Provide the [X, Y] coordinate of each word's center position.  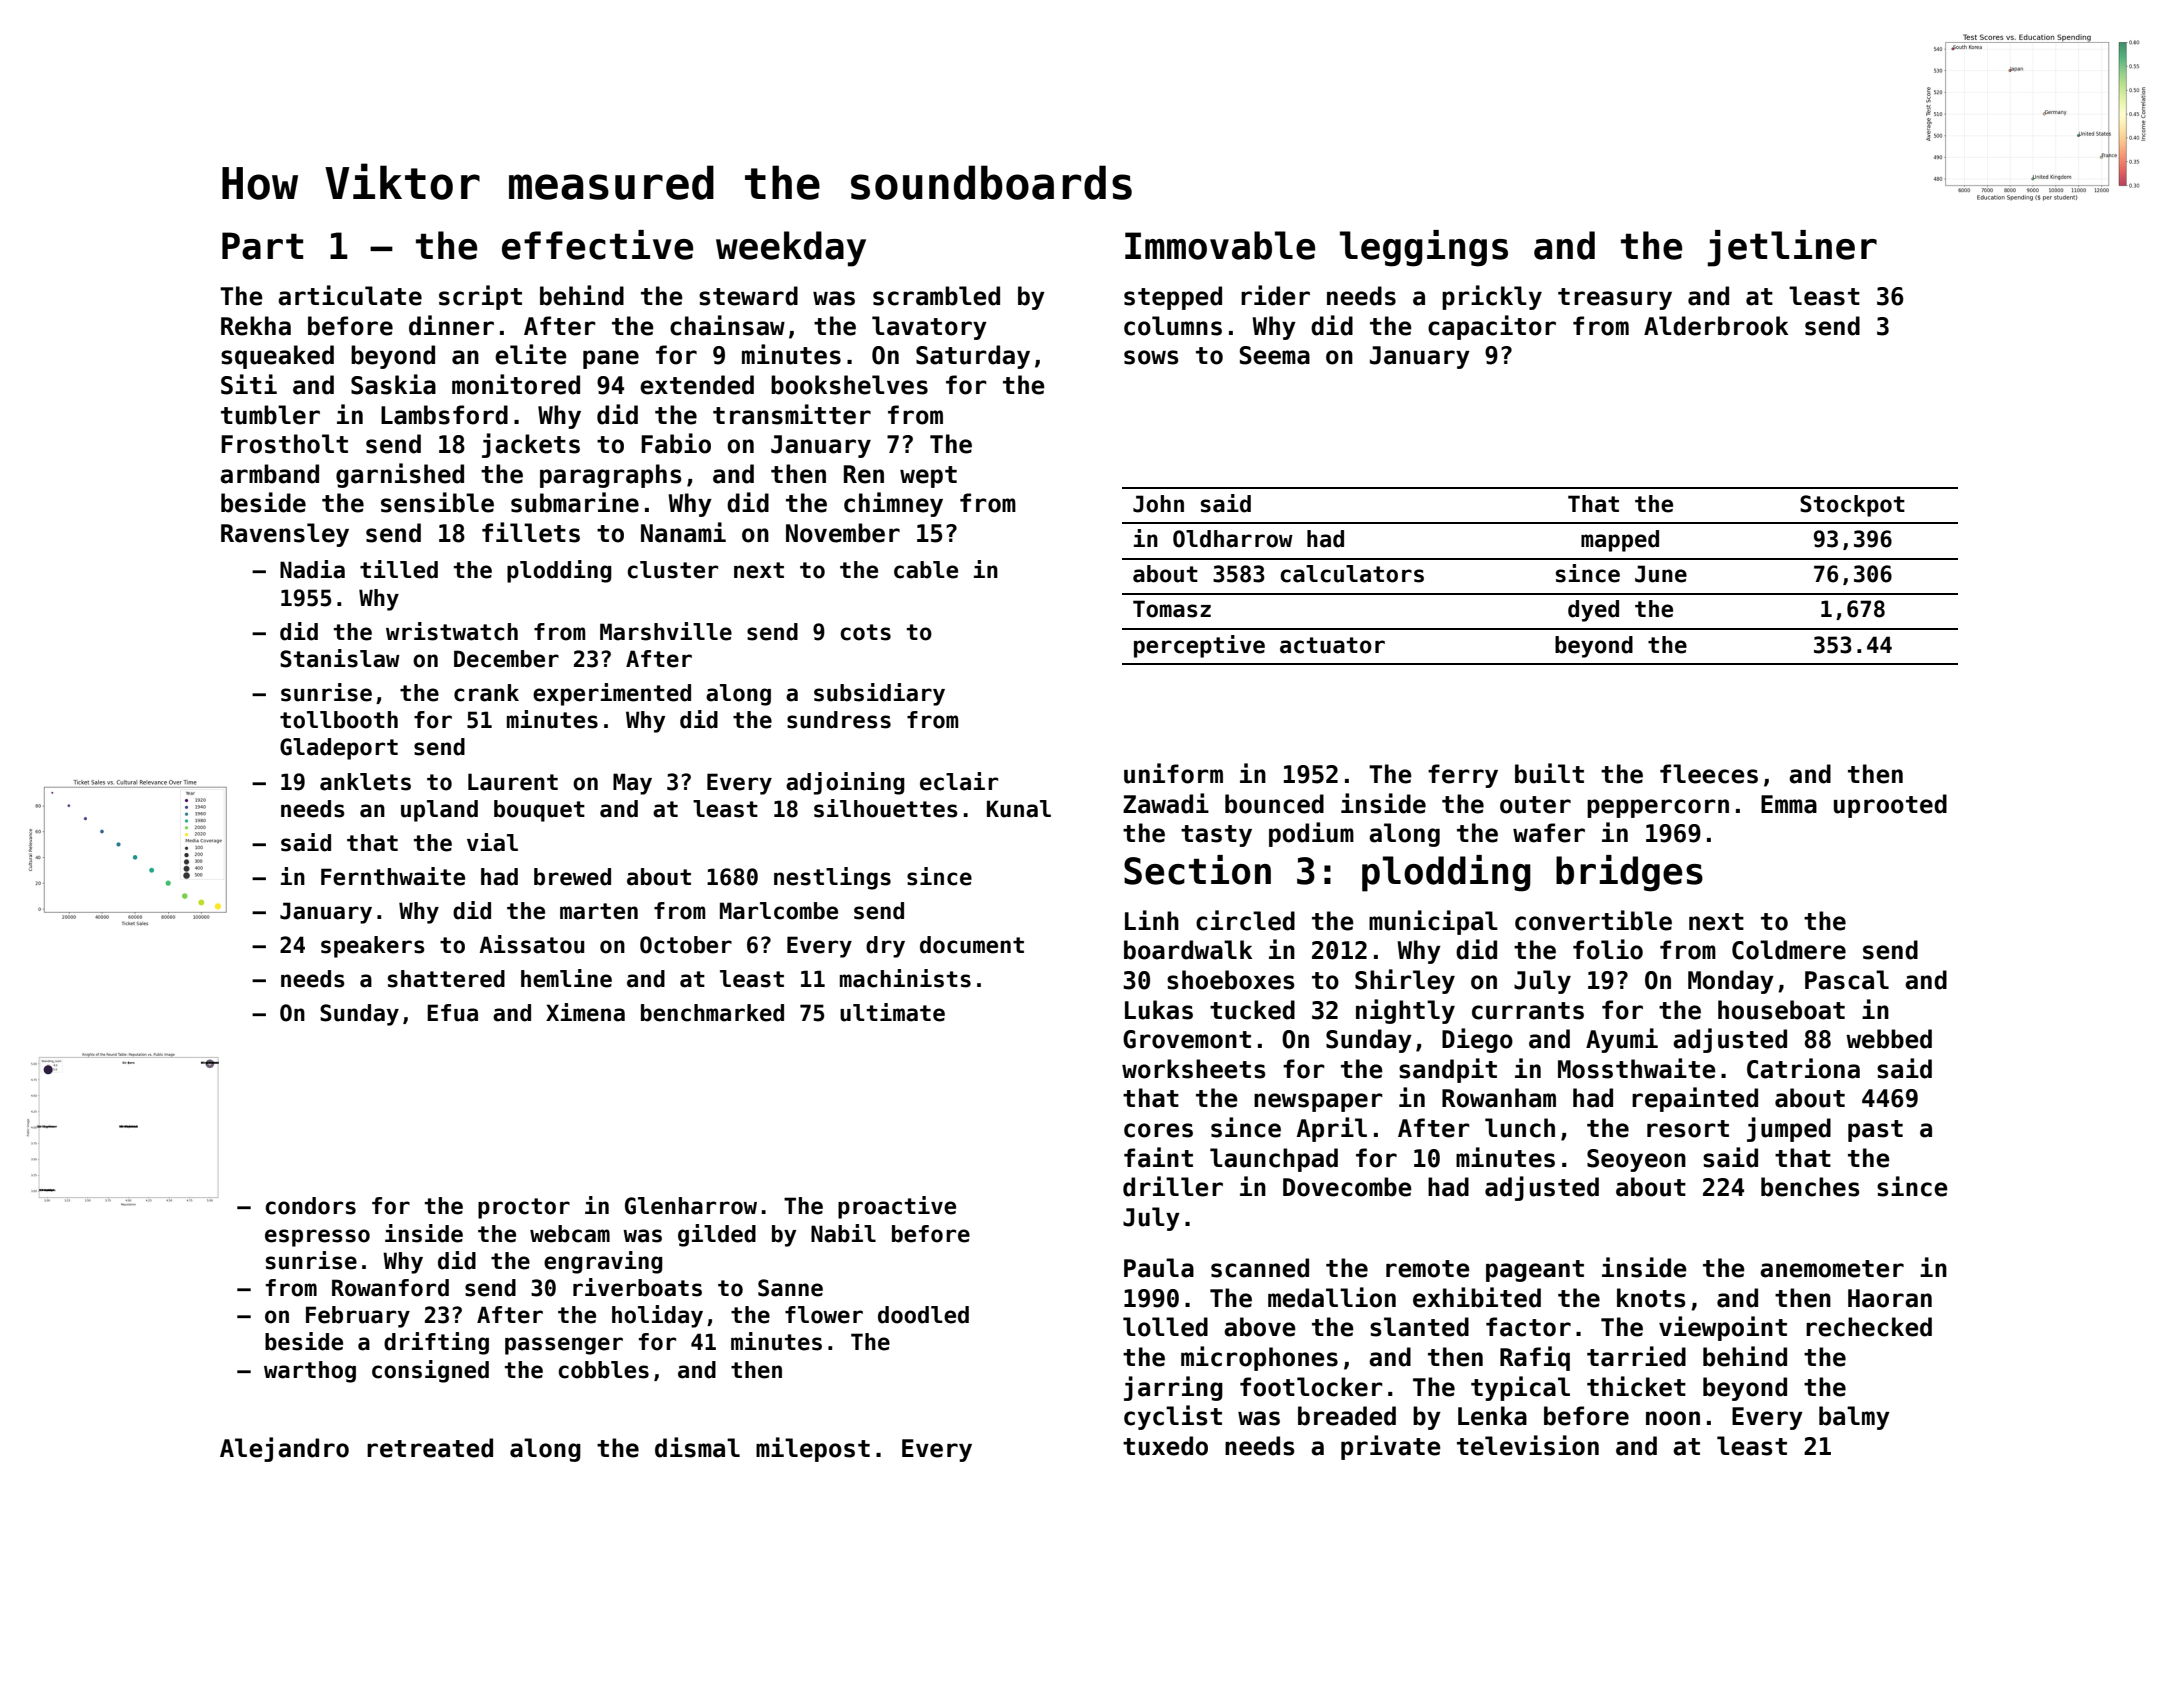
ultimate [892, 1012]
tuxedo [1165, 1446]
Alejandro [284, 1449]
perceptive [1199, 646]
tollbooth [339, 720]
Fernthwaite [393, 876]
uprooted [1890, 806]
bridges [1629, 873]
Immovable [1220, 245]
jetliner [1792, 248]
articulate [350, 295]
